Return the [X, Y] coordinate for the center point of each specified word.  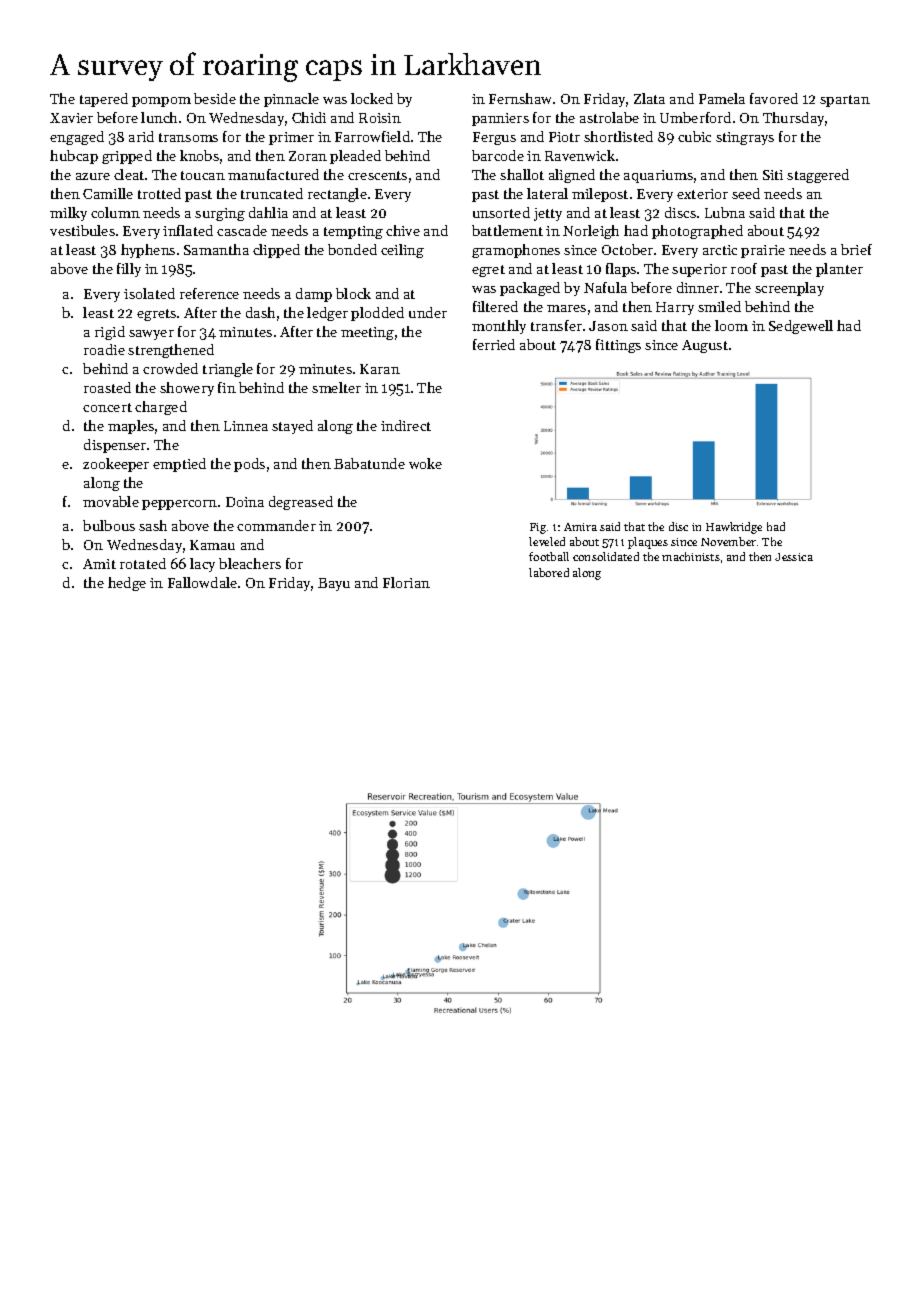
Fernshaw [520, 98]
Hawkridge [734, 528]
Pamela [722, 98]
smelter [336, 387]
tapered [104, 100]
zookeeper [116, 465]
